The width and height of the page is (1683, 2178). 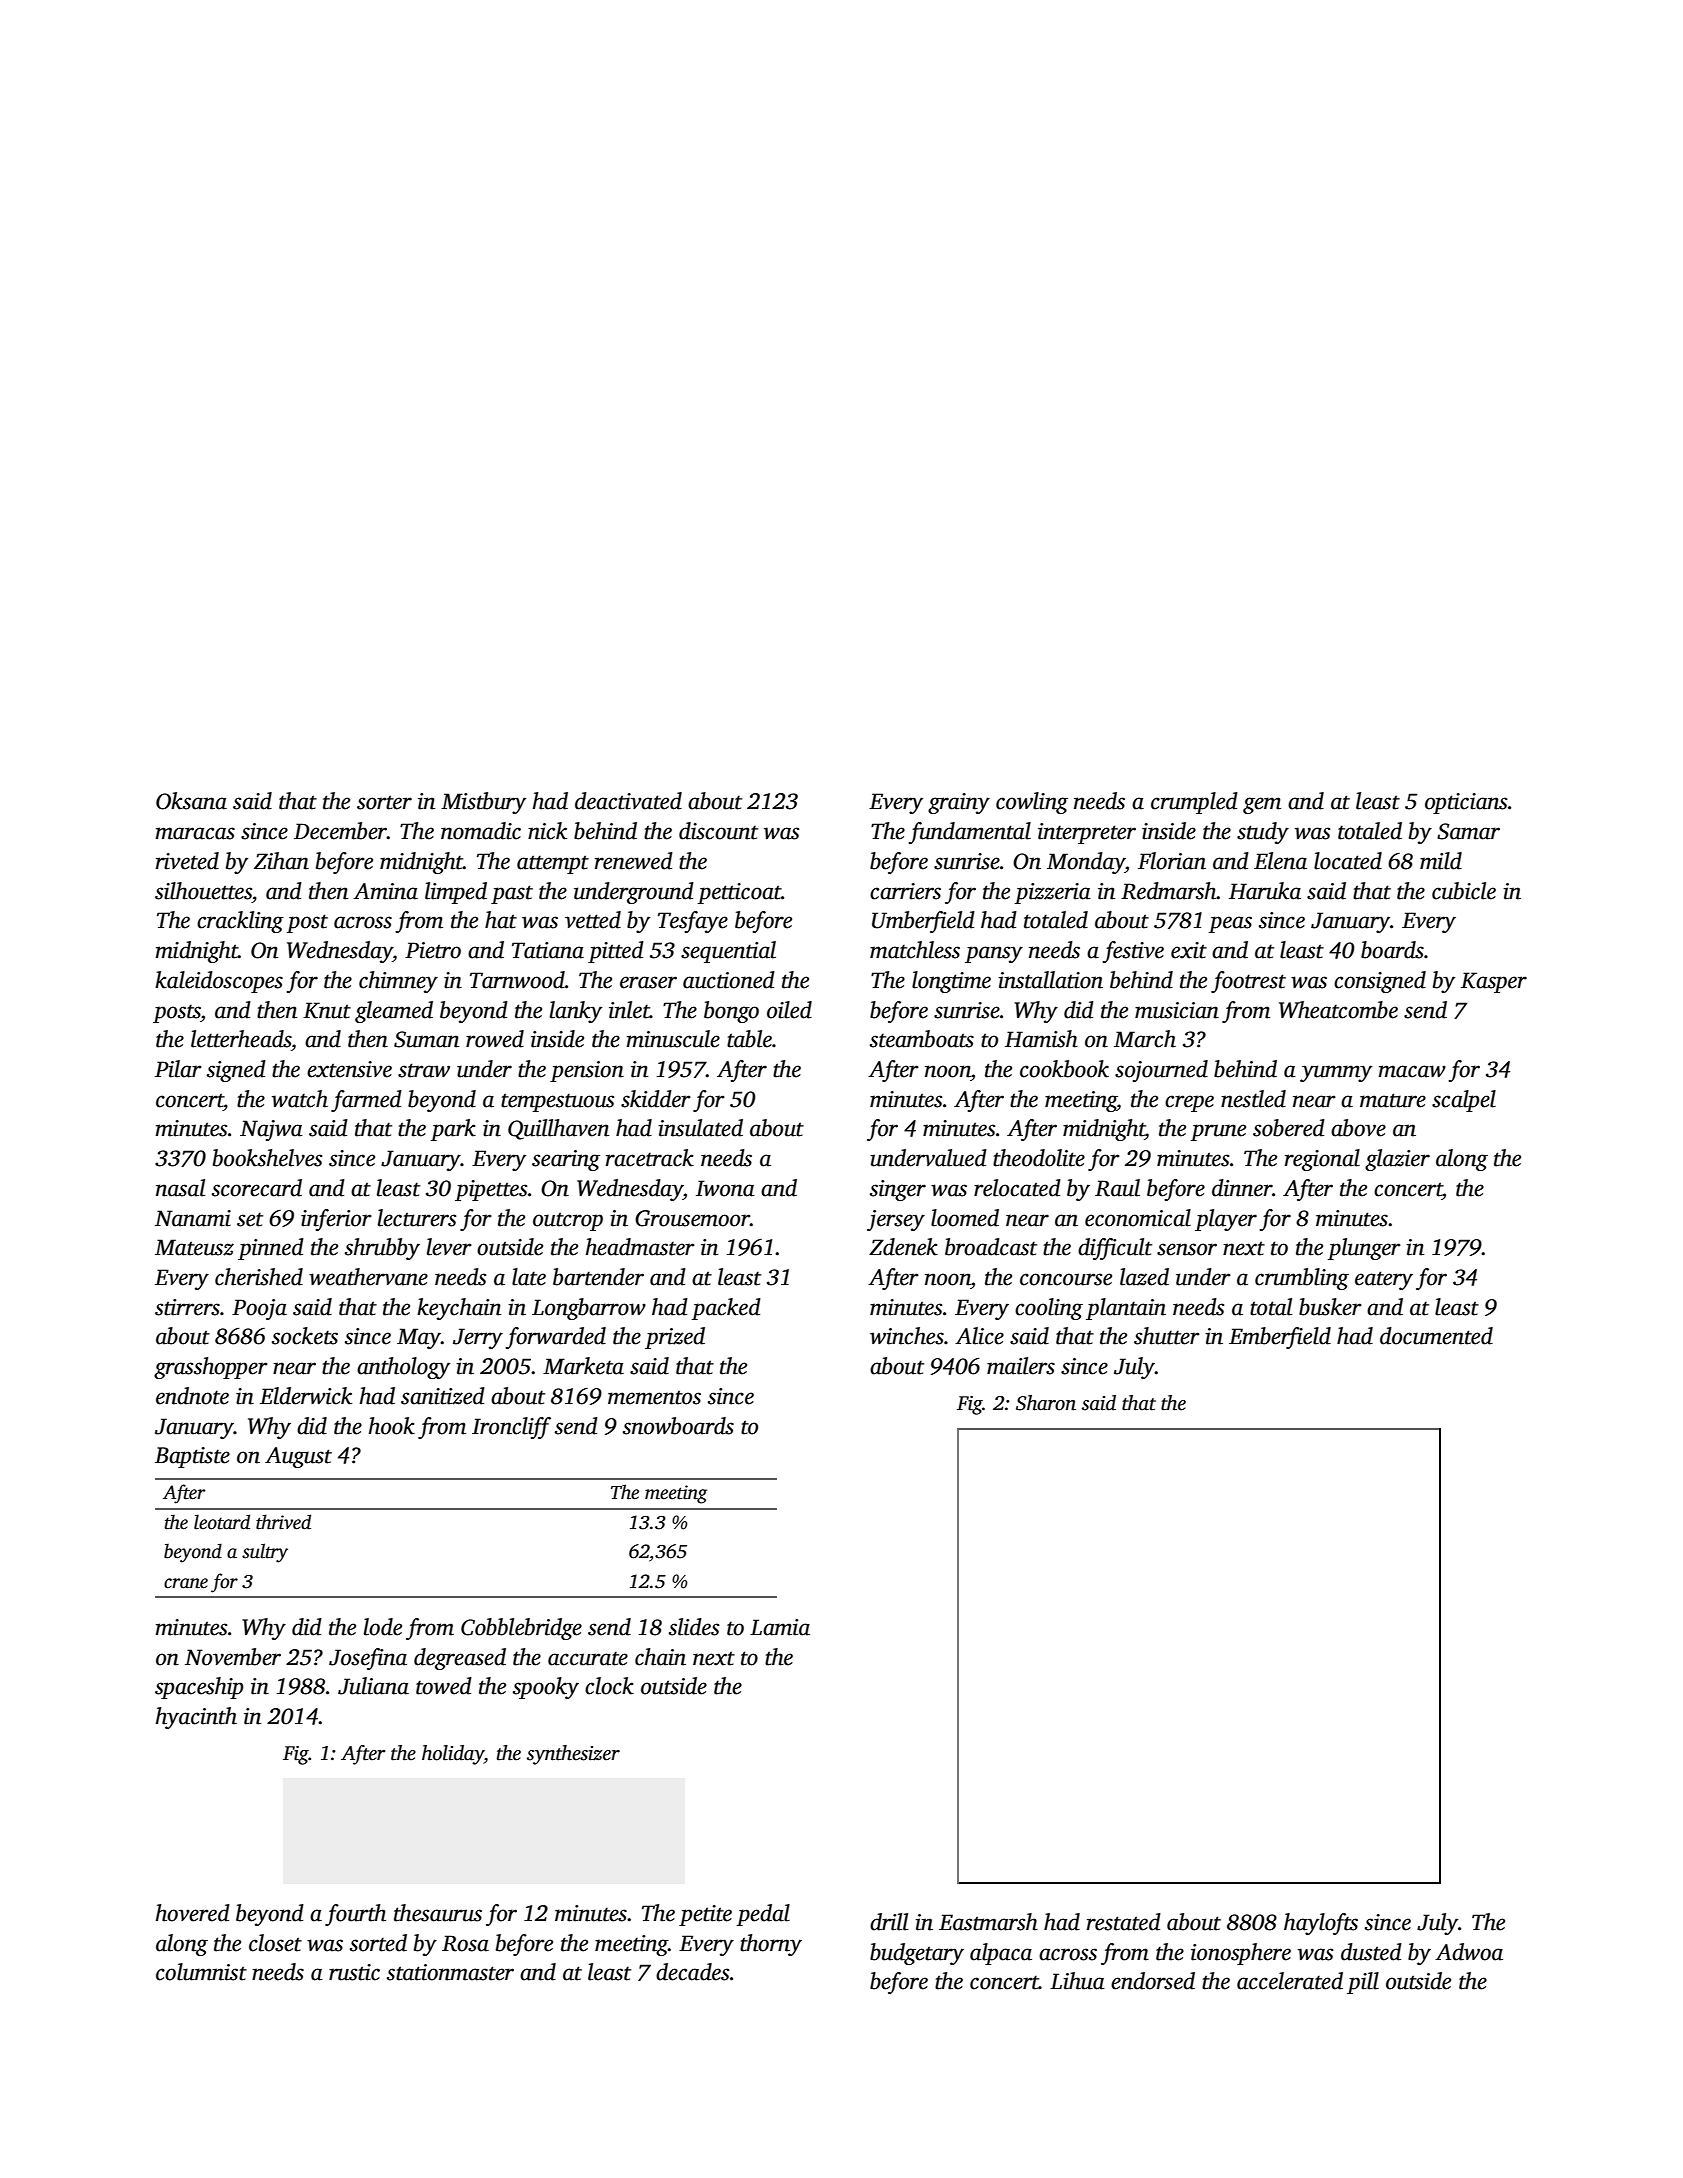 What do you see at coordinates (1153, 1981) in the page?
I see `endorsed` at bounding box center [1153, 1981].
